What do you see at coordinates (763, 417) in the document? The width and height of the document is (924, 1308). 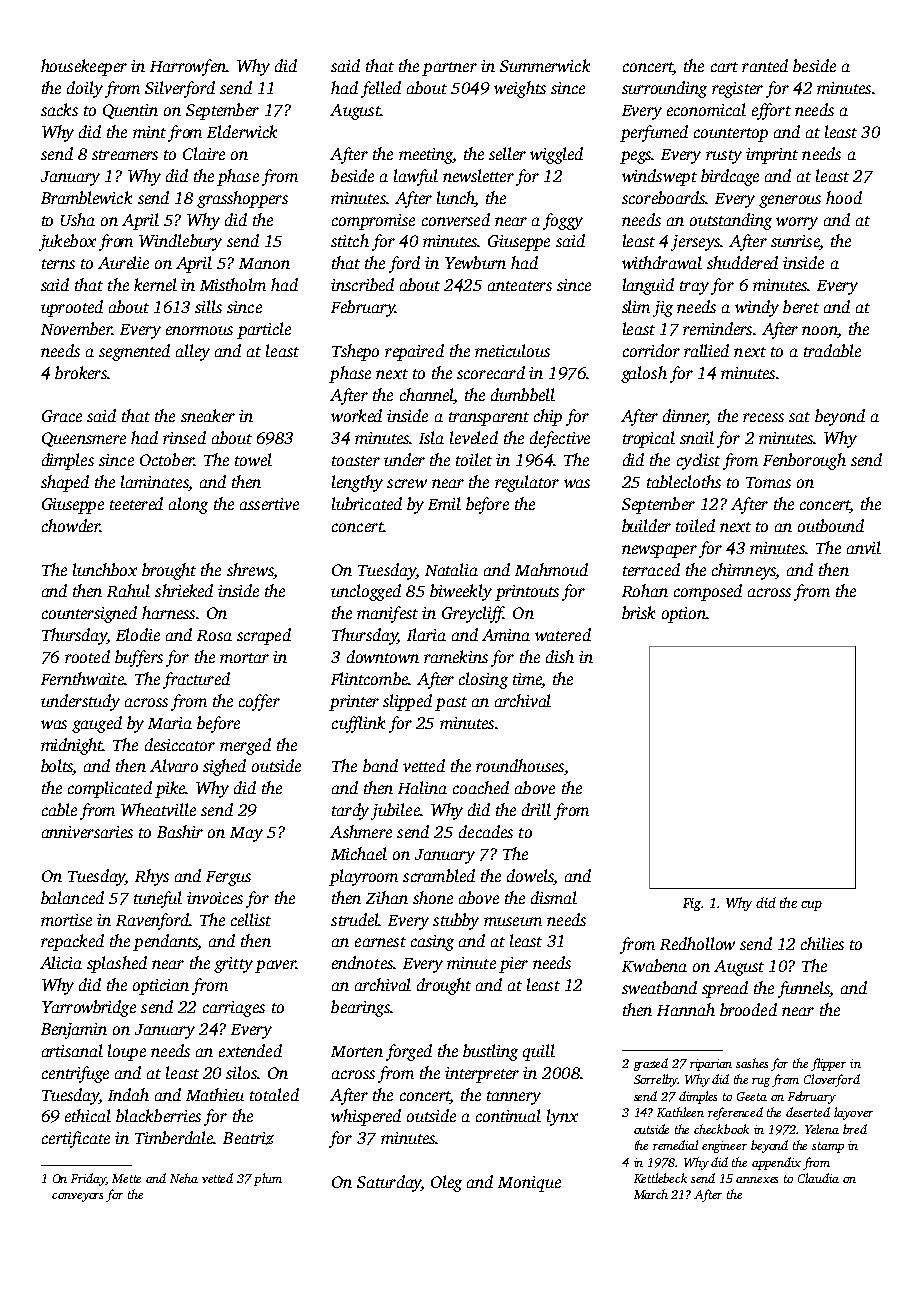 I see `recess` at bounding box center [763, 417].
